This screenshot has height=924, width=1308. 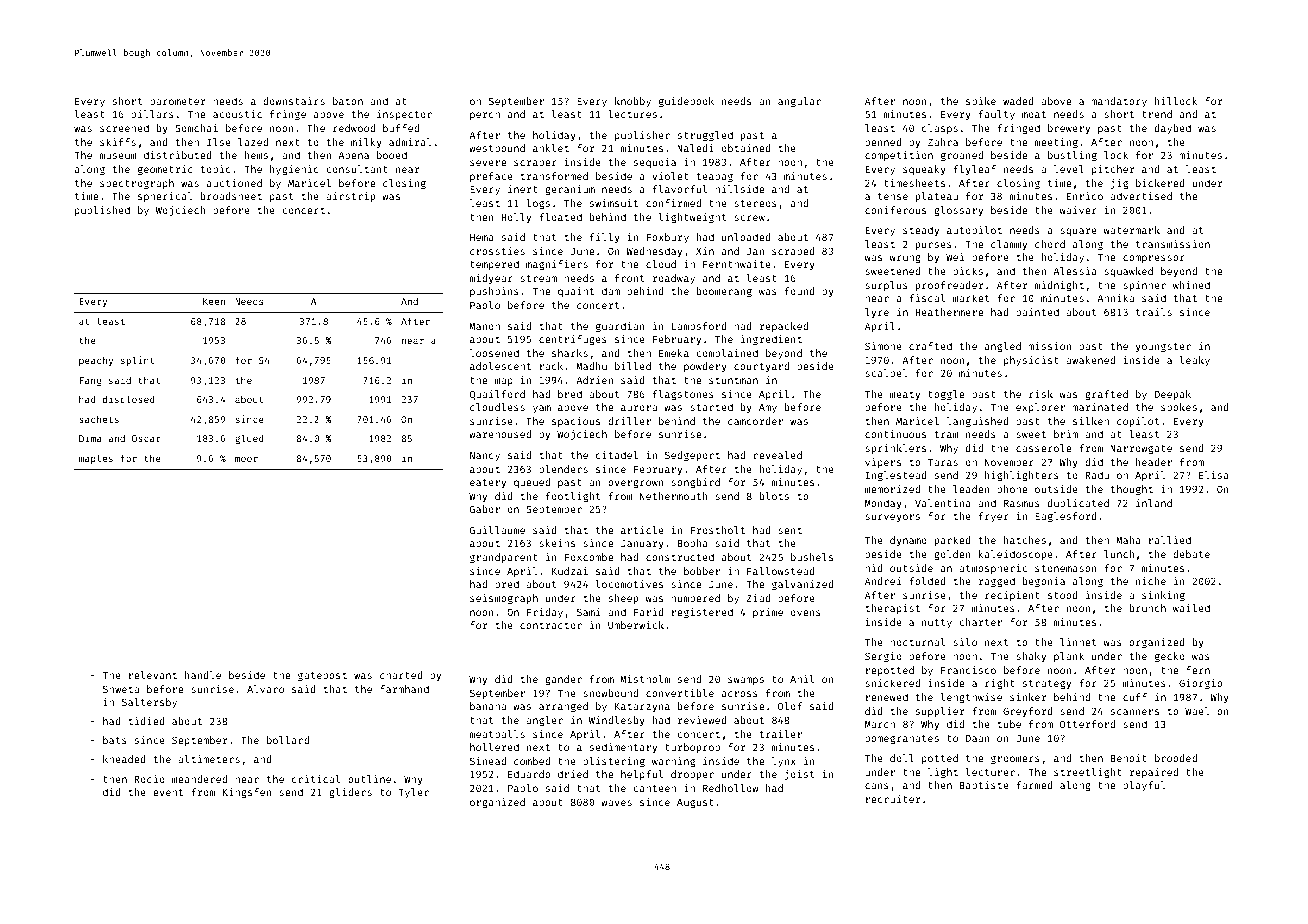 I want to click on published, so click(x=102, y=211).
